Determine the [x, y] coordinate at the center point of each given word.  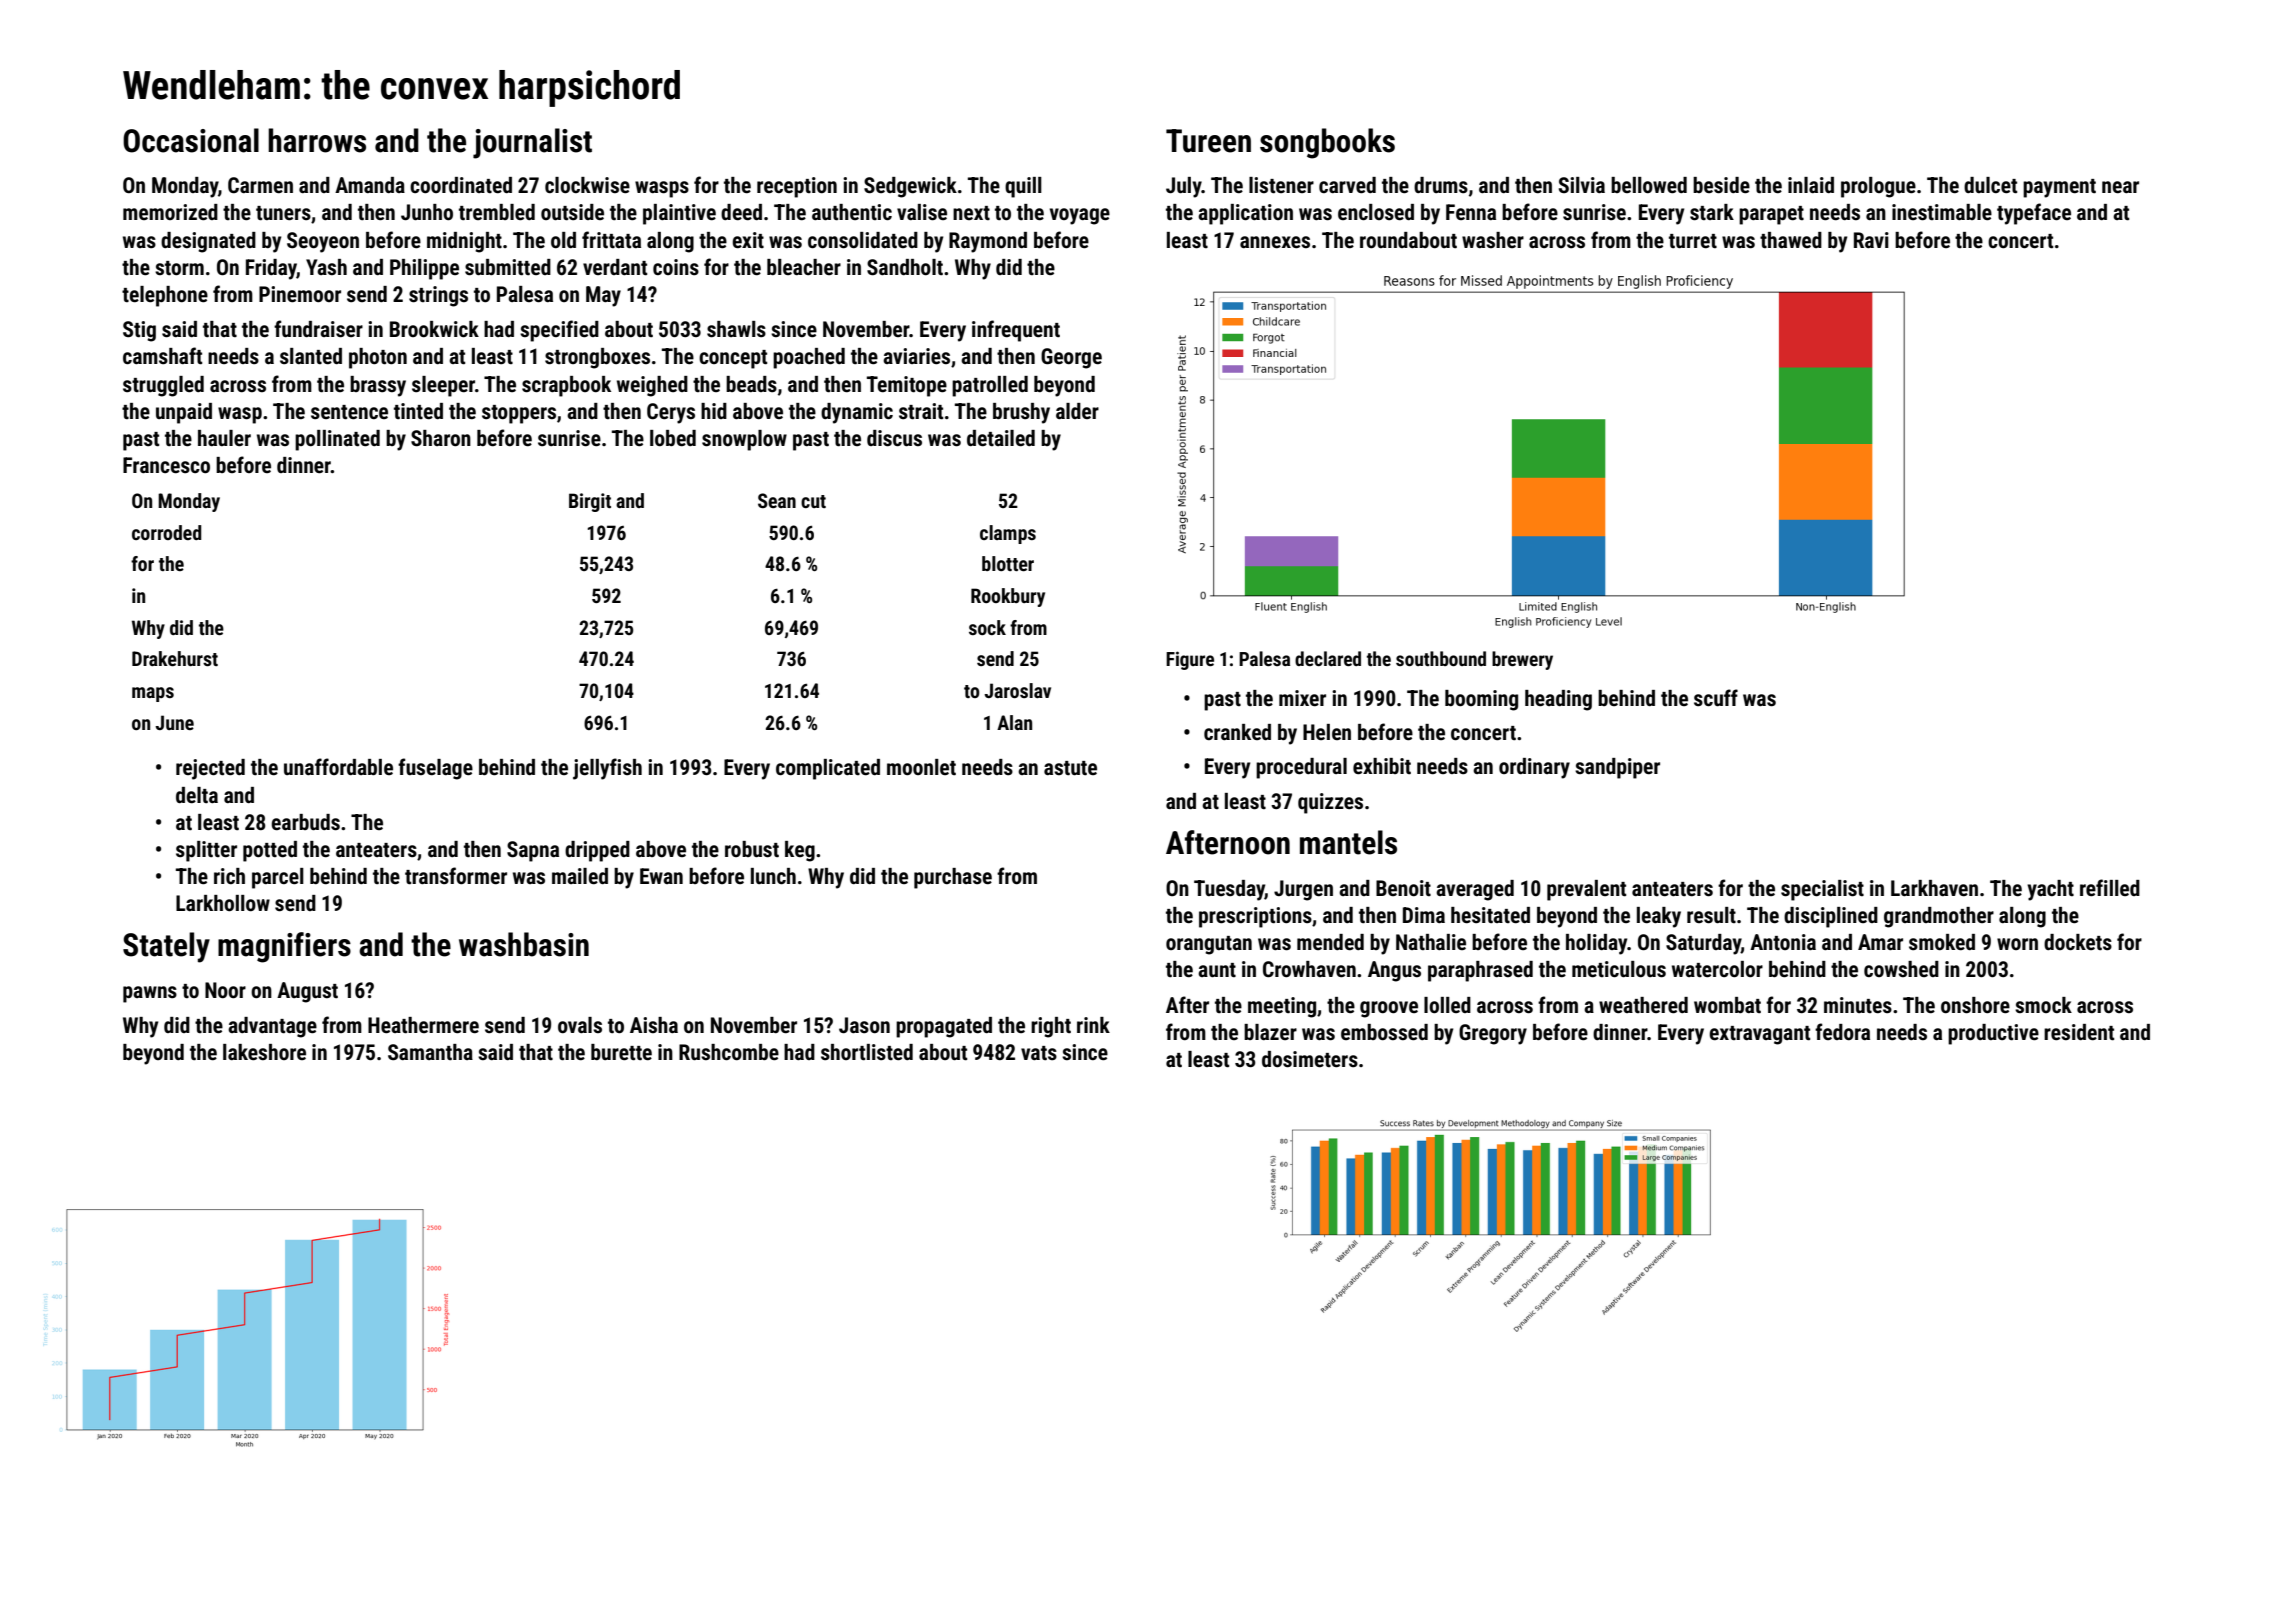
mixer [1302, 698]
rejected [210, 769]
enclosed [1376, 212]
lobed [673, 438]
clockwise [587, 185]
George [1071, 358]
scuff [1716, 698]
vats [1039, 1053]
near [2120, 187]
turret [1693, 241]
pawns [150, 994]
